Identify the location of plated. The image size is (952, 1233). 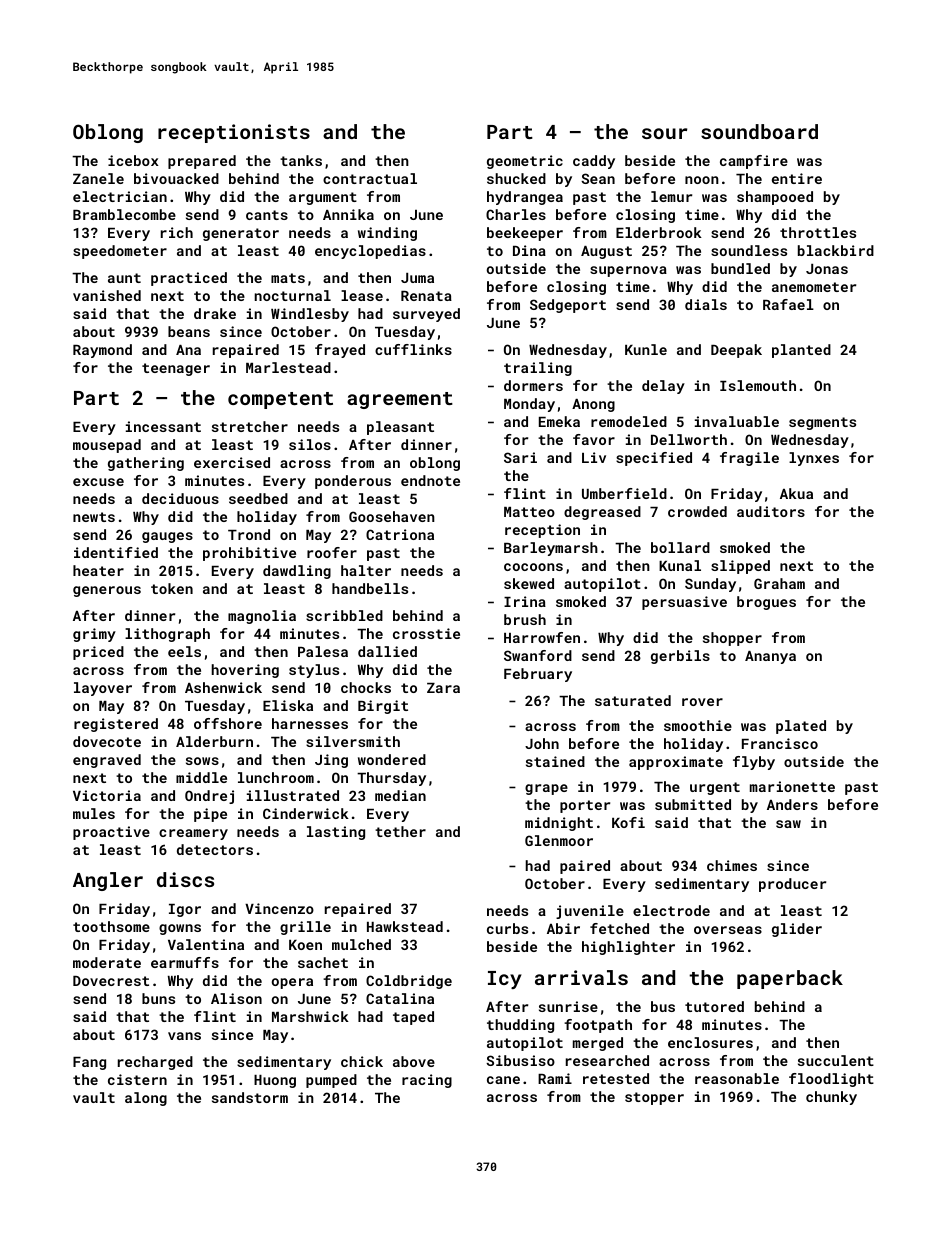
(801, 727).
